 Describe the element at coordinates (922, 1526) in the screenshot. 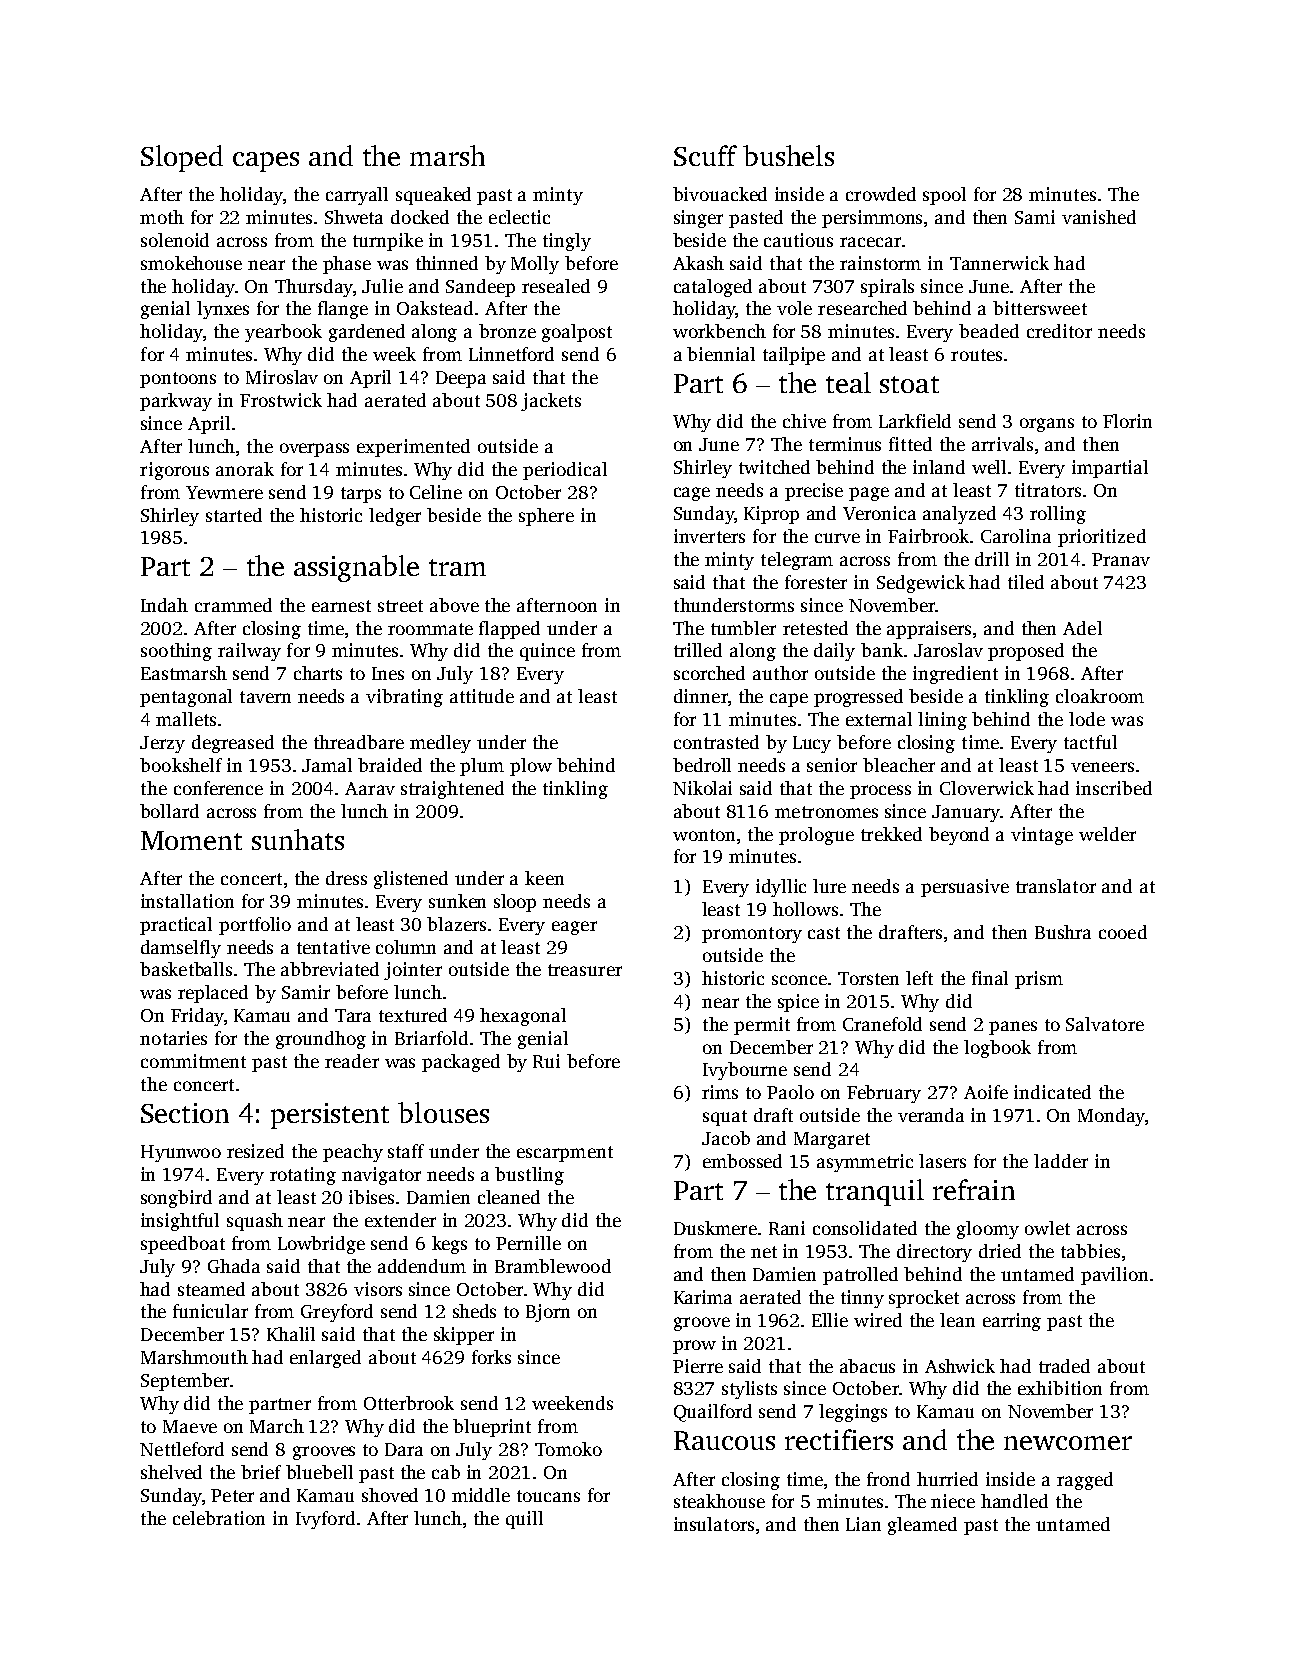

I see `gleamed` at that location.
